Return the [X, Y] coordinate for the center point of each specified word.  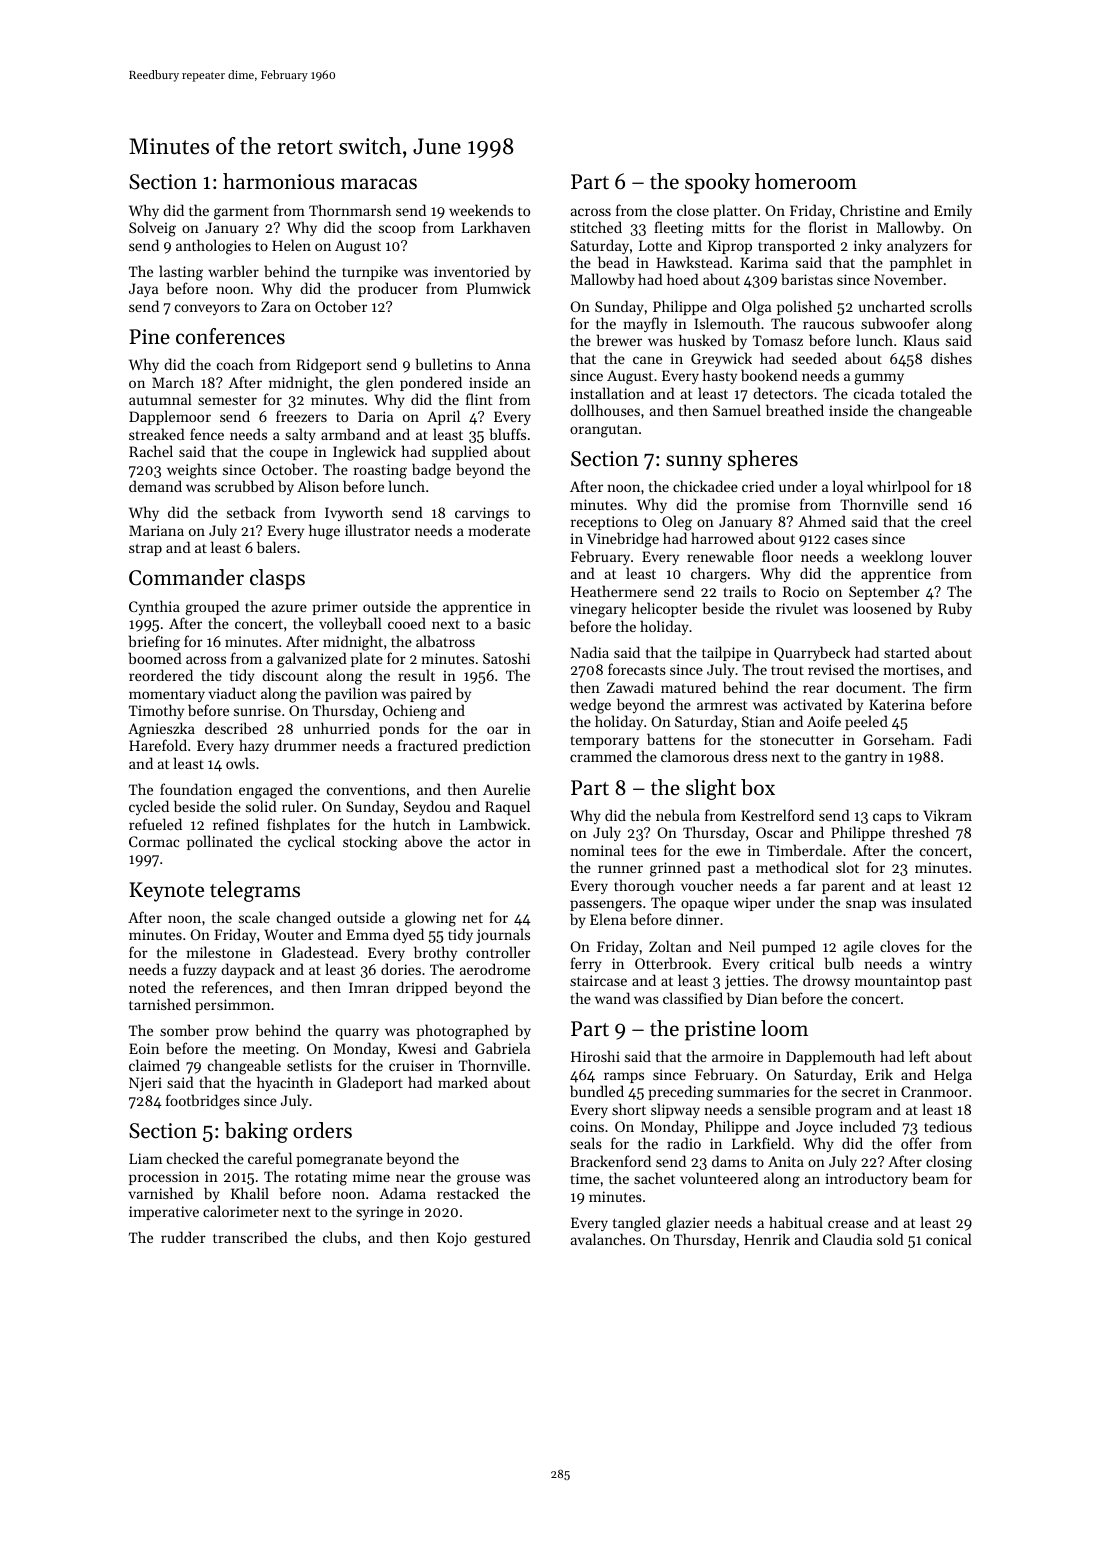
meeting [269, 1050]
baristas [807, 279]
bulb [839, 963]
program [843, 1113]
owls [240, 763]
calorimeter [241, 1211]
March [173, 382]
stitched [596, 227]
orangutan [604, 431]
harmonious [279, 181]
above [423, 841]
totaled [923, 393]
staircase [598, 980]
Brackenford [610, 1161]
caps [887, 818]
